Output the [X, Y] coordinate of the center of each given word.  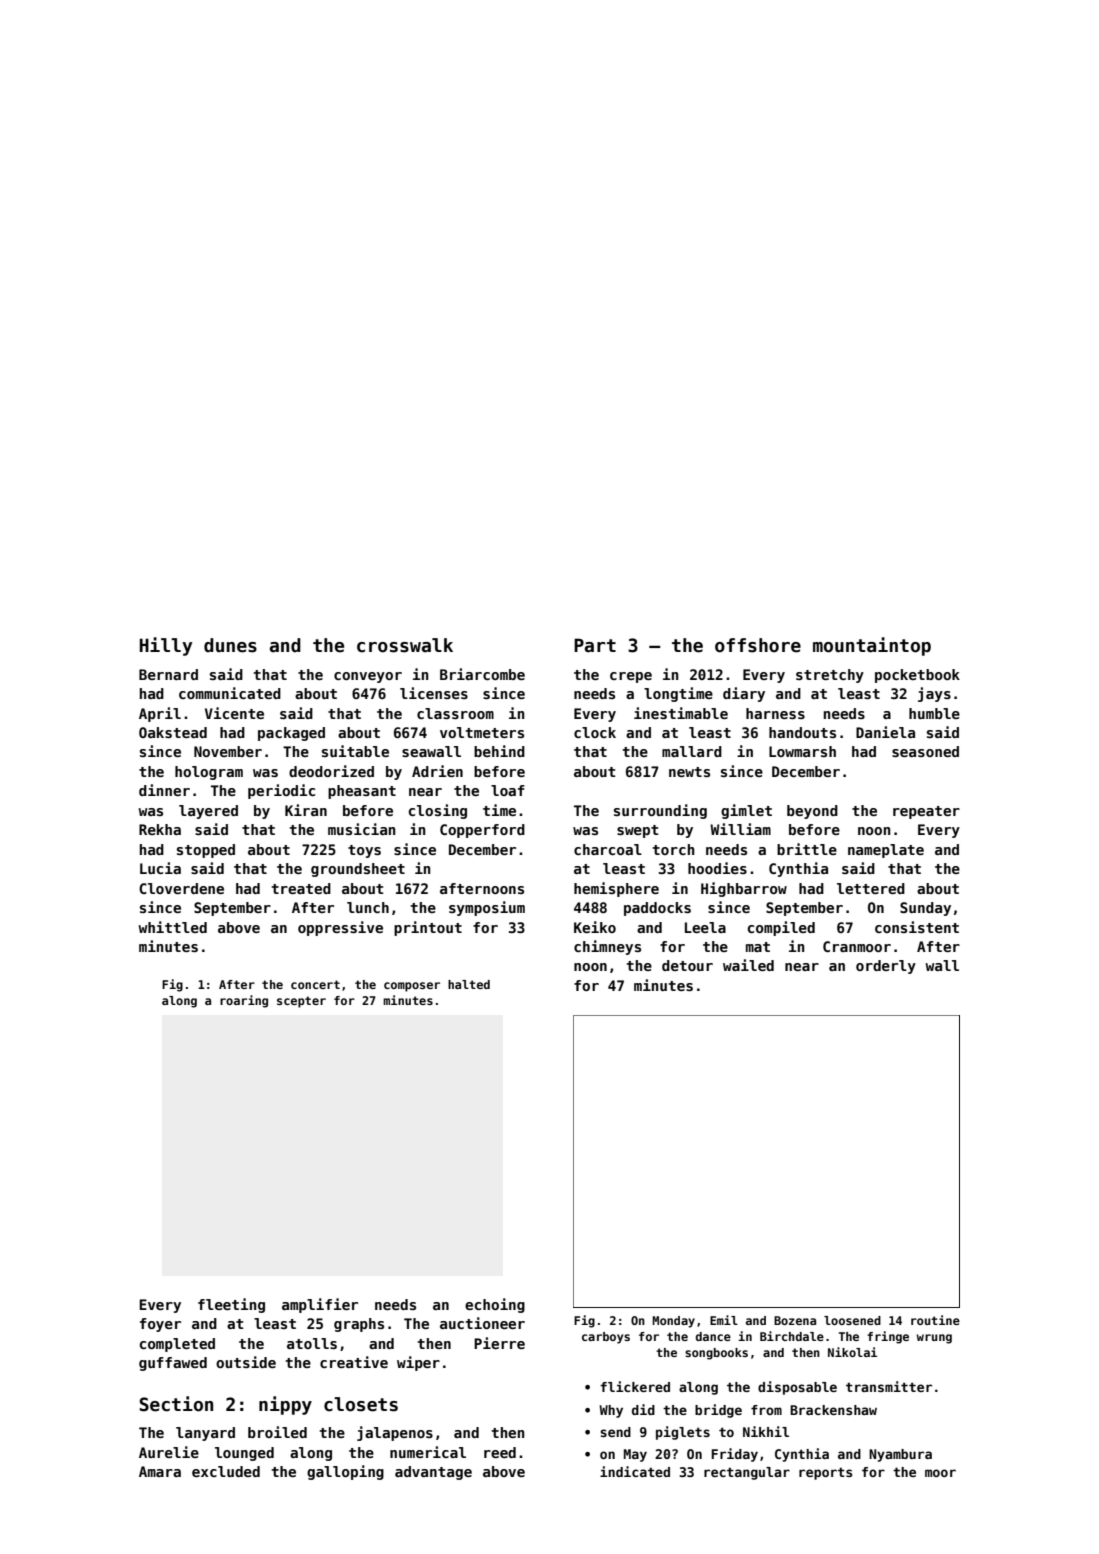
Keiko [595, 927]
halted [469, 984]
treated [301, 888]
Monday [673, 1322]
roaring [244, 1001]
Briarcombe [482, 674]
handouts [802, 732]
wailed [748, 965]
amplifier [320, 1305]
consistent [917, 927]
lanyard [205, 1434]
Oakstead [173, 732]
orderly [886, 967]
